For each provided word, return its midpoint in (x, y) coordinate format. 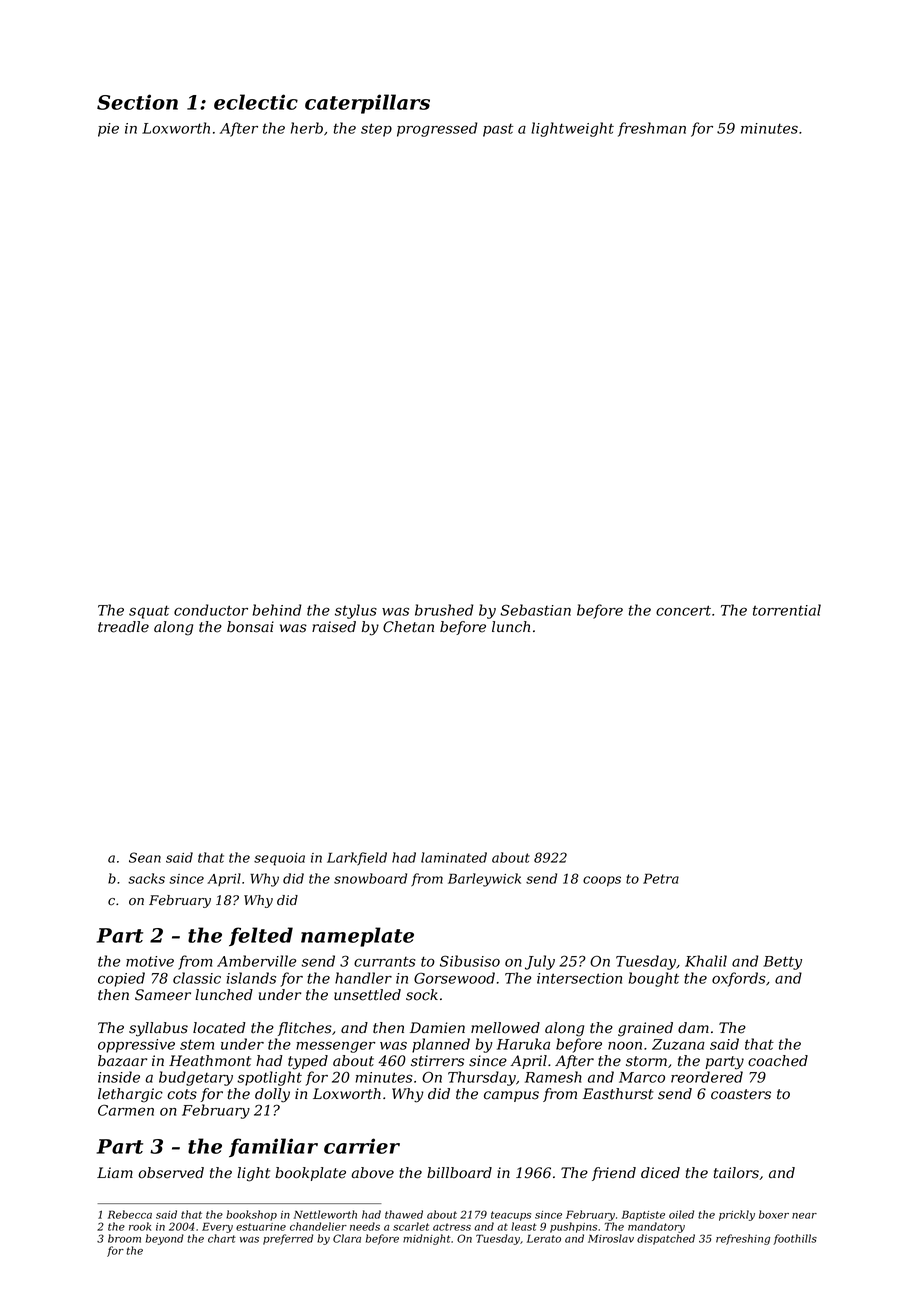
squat (149, 612)
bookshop (251, 1215)
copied (121, 979)
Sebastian (535, 610)
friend (614, 1174)
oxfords (739, 979)
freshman (652, 129)
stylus (356, 611)
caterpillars (367, 104)
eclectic (256, 102)
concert (683, 610)
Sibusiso (470, 961)
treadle (123, 627)
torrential (787, 610)
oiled (681, 1214)
